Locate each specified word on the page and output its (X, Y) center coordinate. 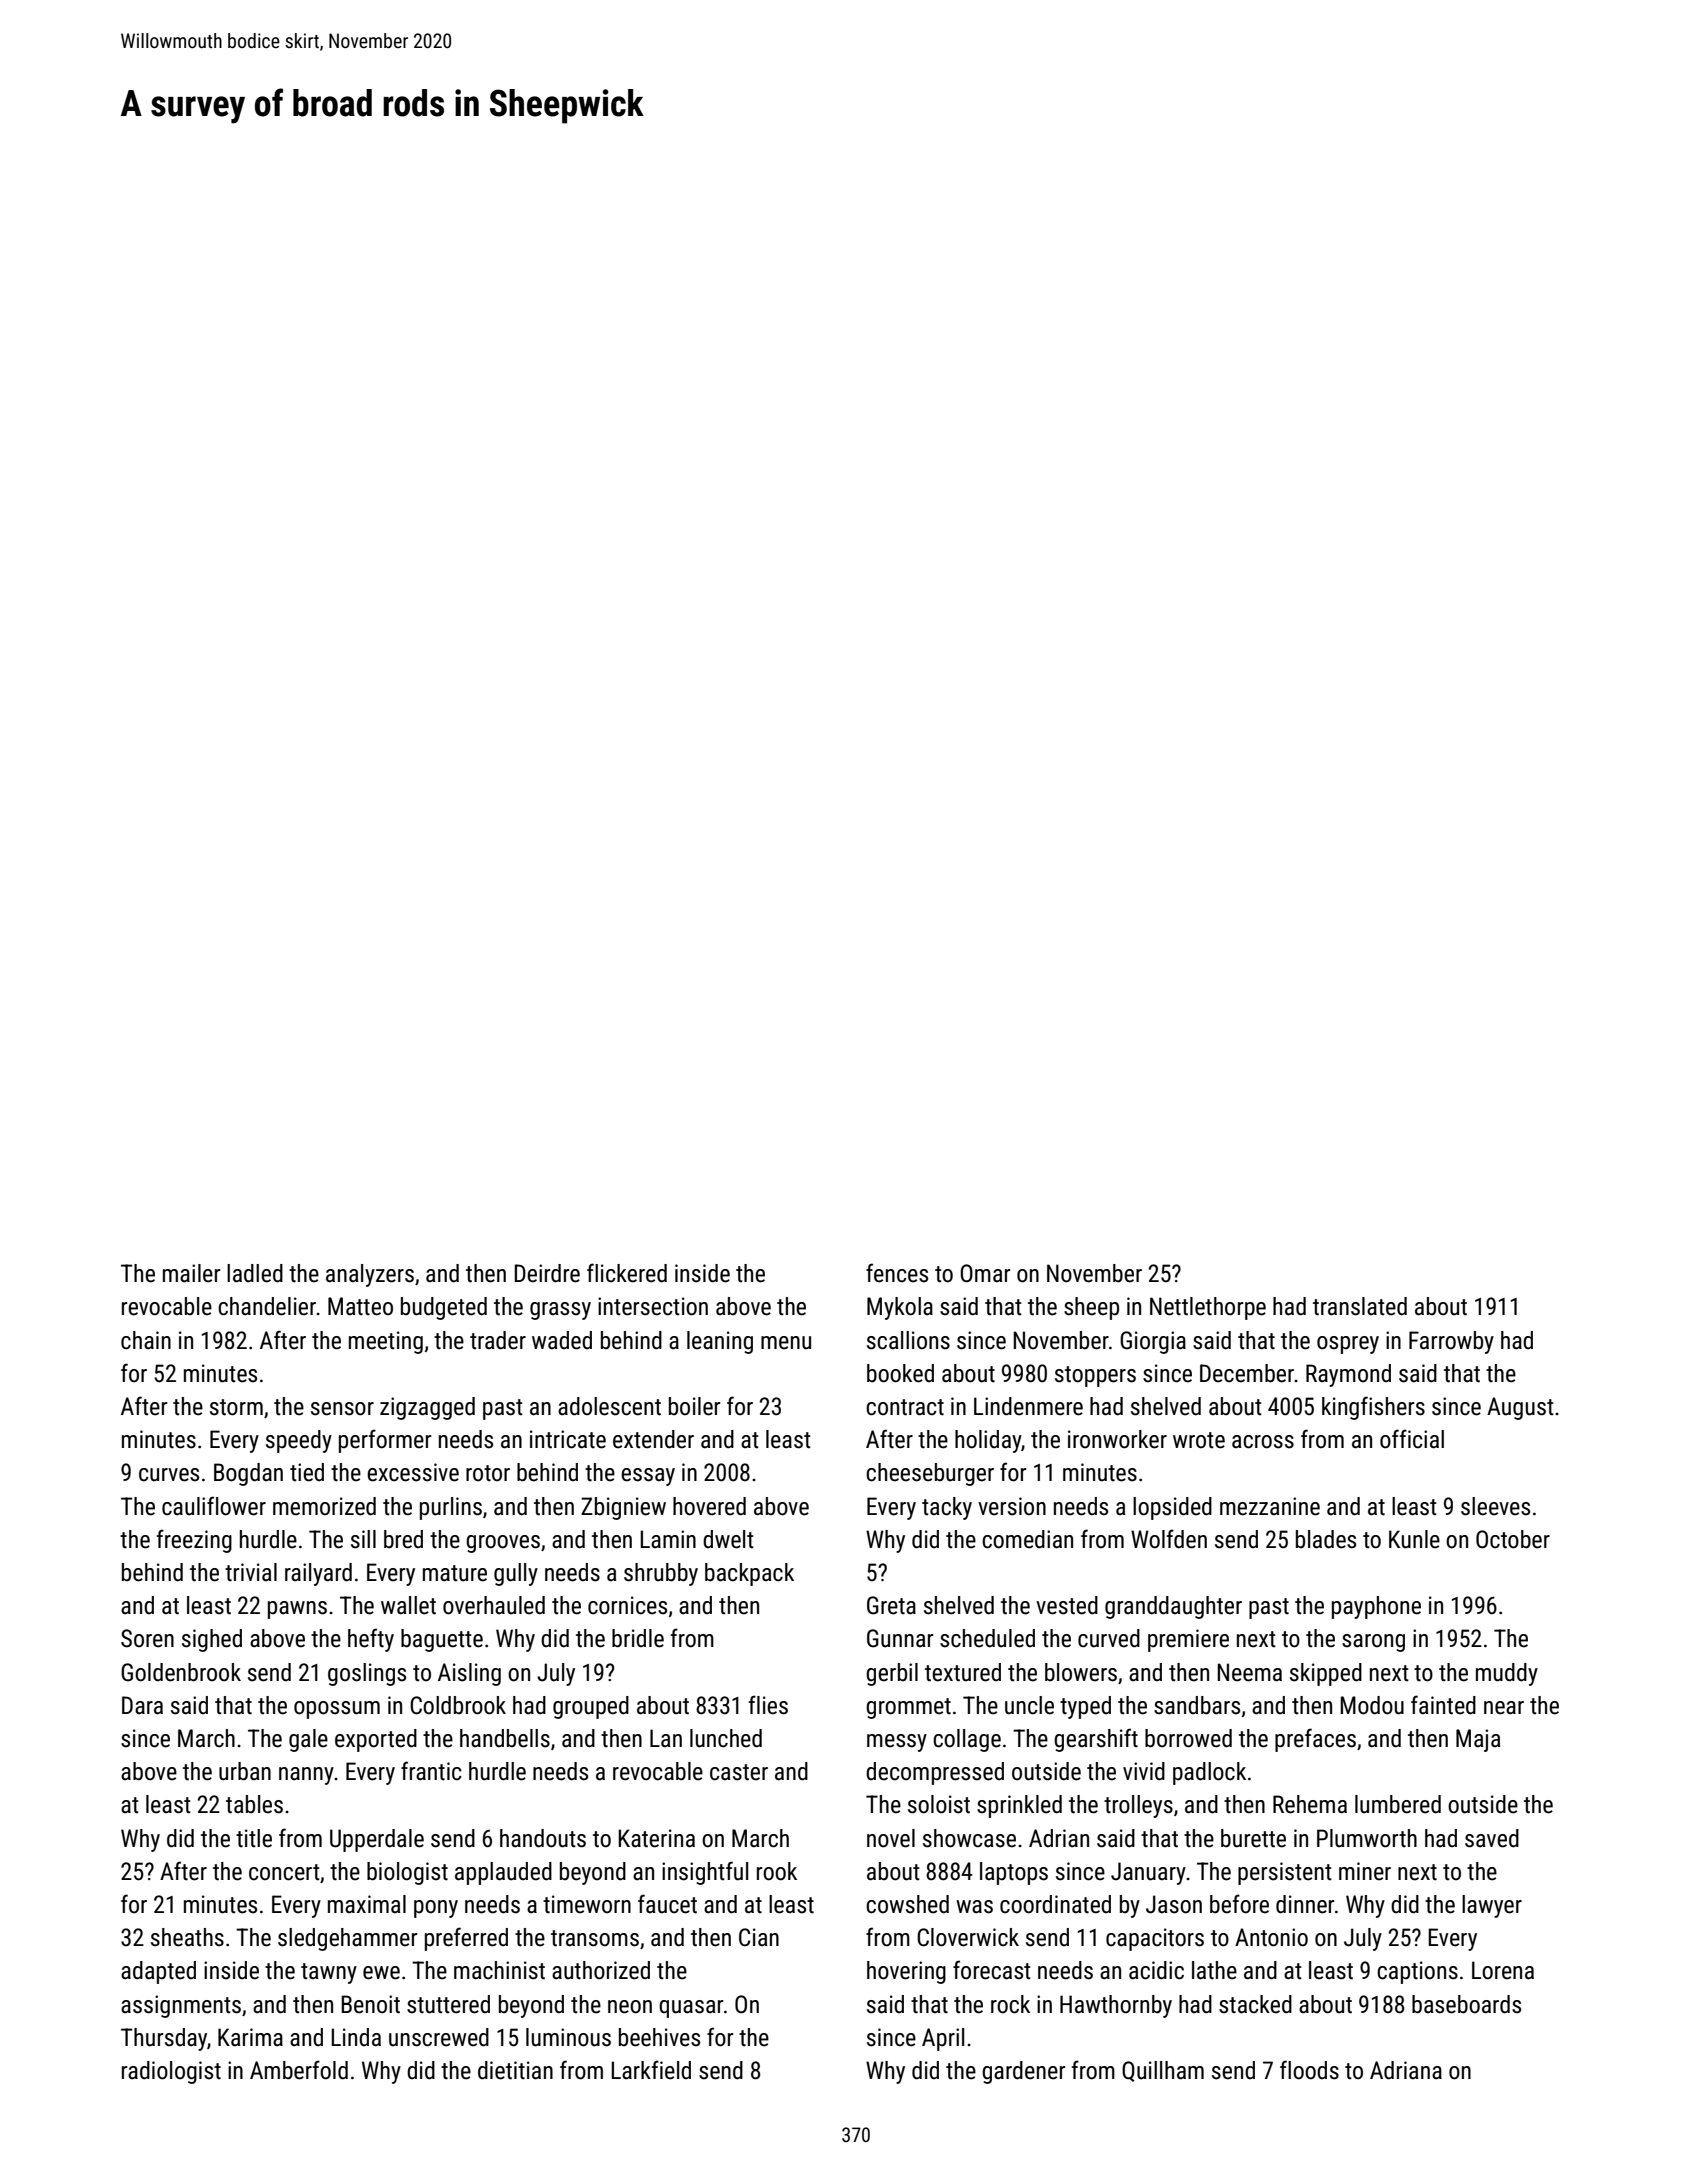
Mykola (900, 1308)
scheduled (987, 1638)
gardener (1023, 2072)
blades (1326, 1539)
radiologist (171, 2072)
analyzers (370, 1275)
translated (1360, 1306)
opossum (337, 1710)
